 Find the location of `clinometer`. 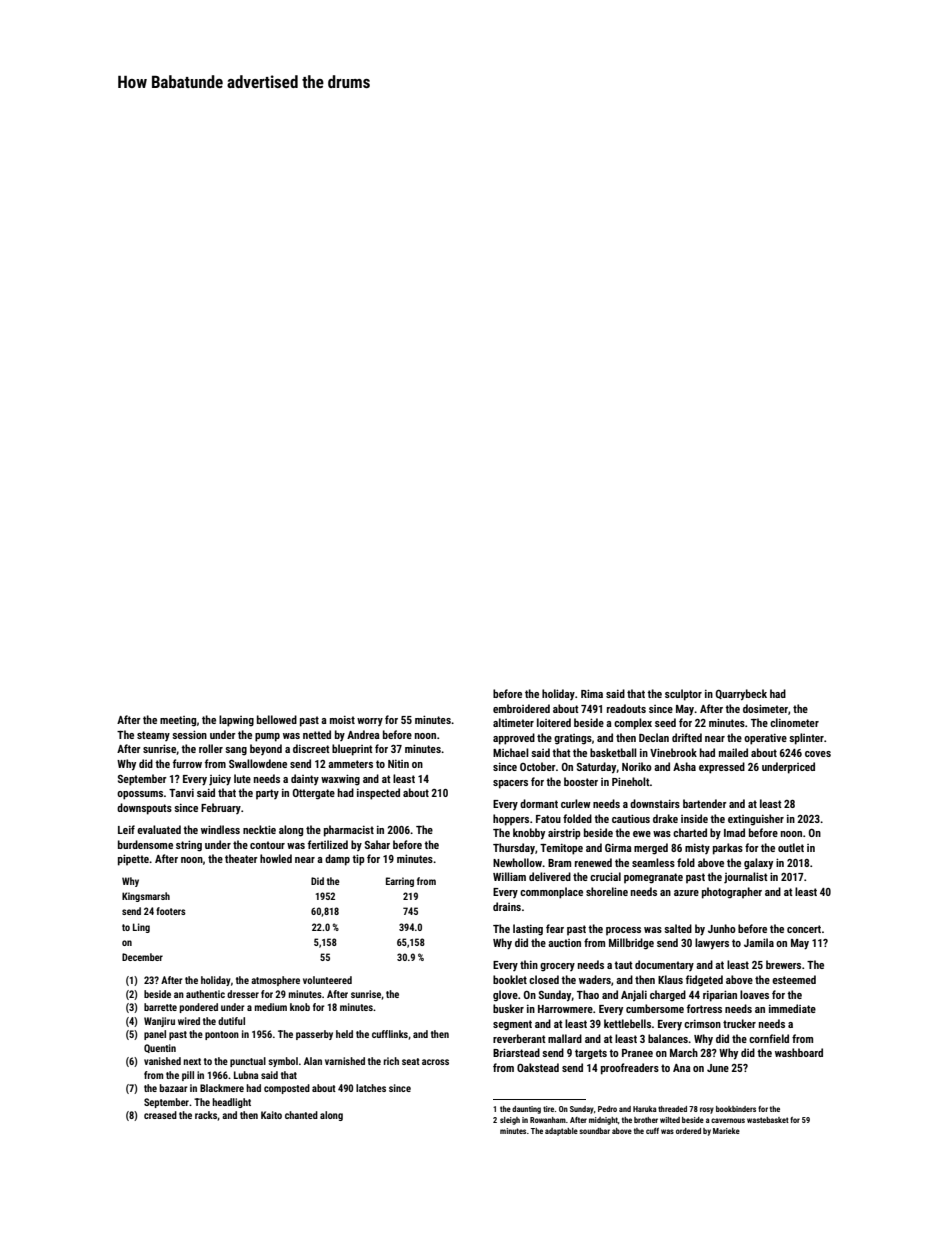

clinometer is located at coordinates (794, 722).
